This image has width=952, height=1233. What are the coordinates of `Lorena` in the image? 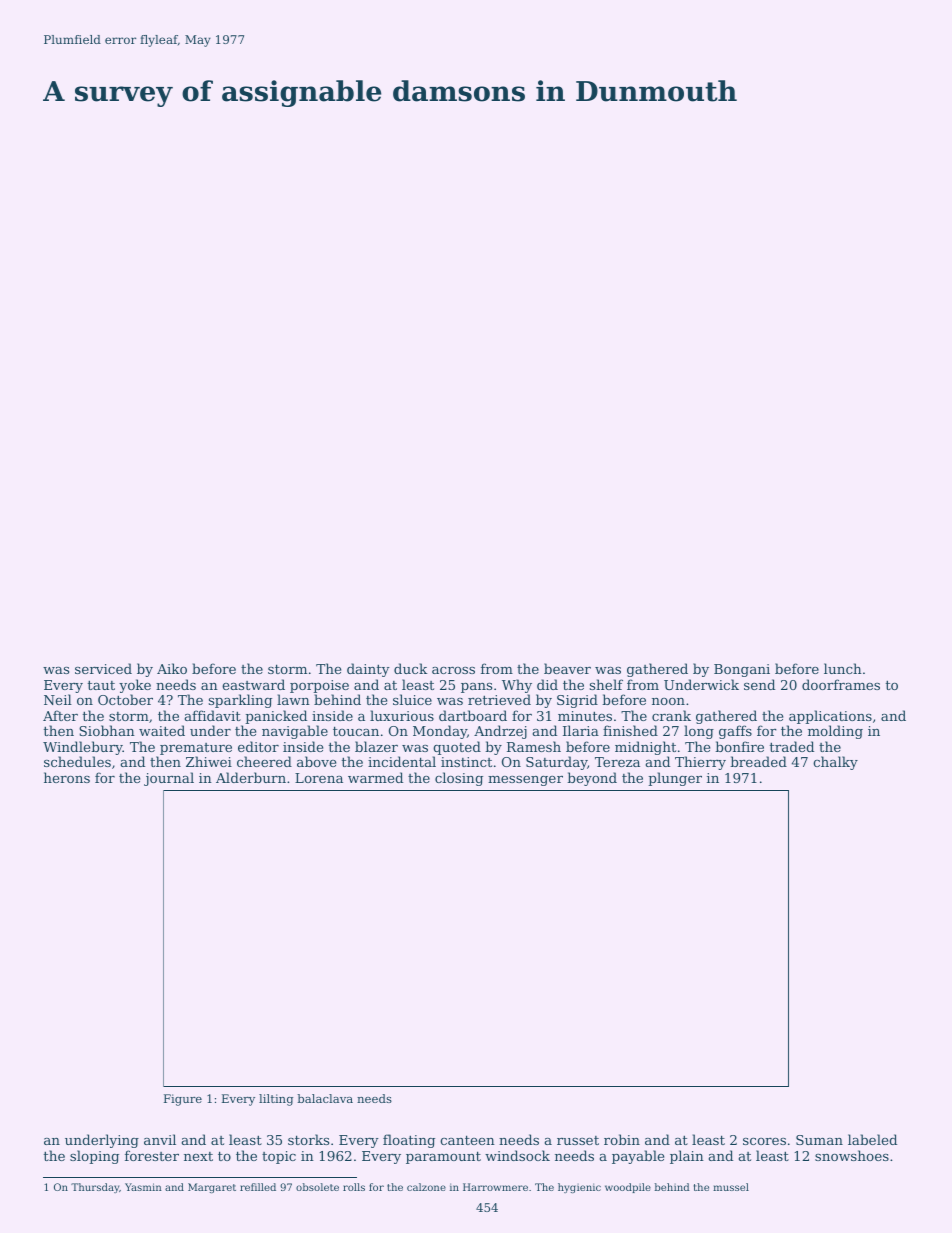 It's located at (319, 778).
